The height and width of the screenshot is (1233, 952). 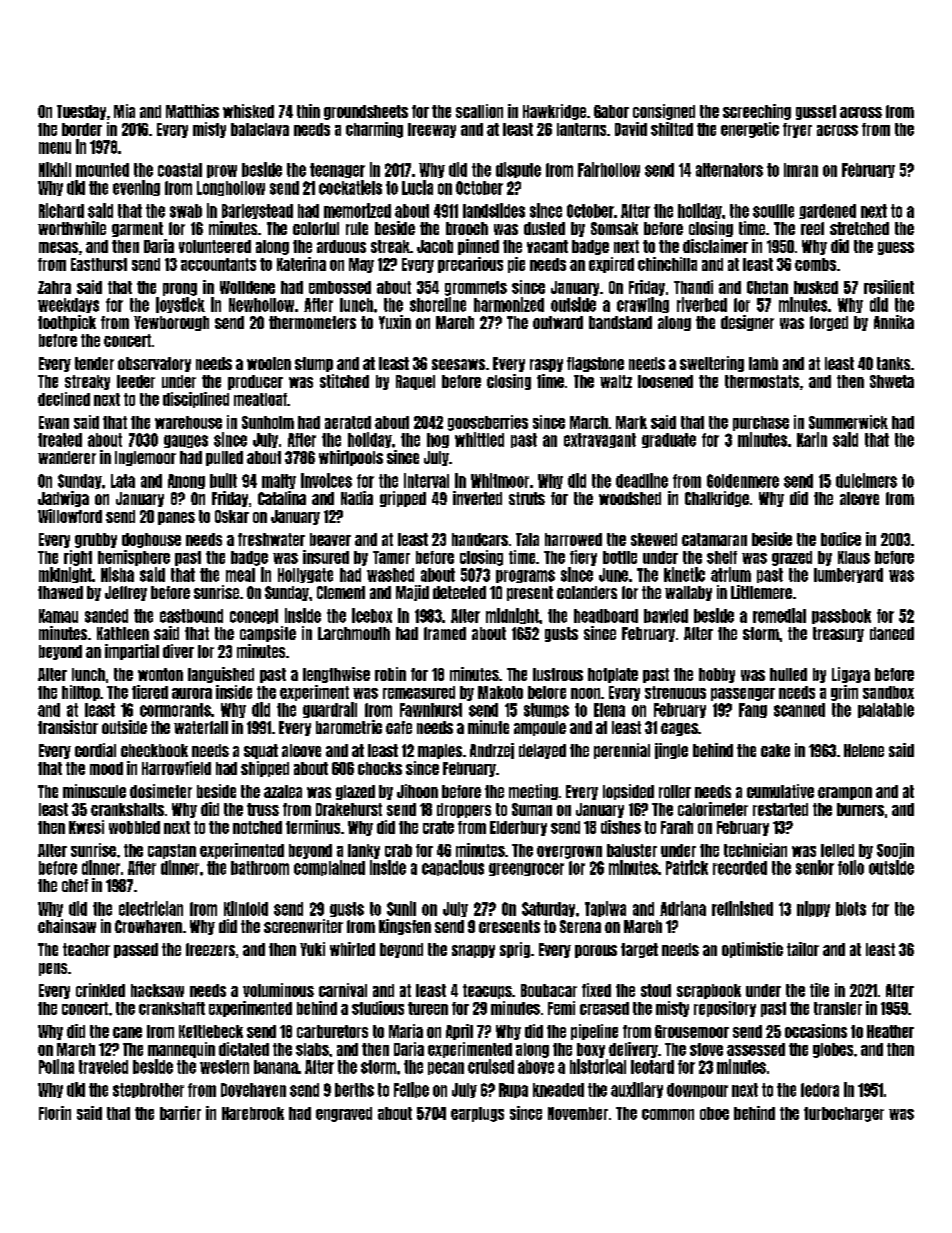 What do you see at coordinates (231, 188) in the screenshot?
I see `Longhollow` at bounding box center [231, 188].
